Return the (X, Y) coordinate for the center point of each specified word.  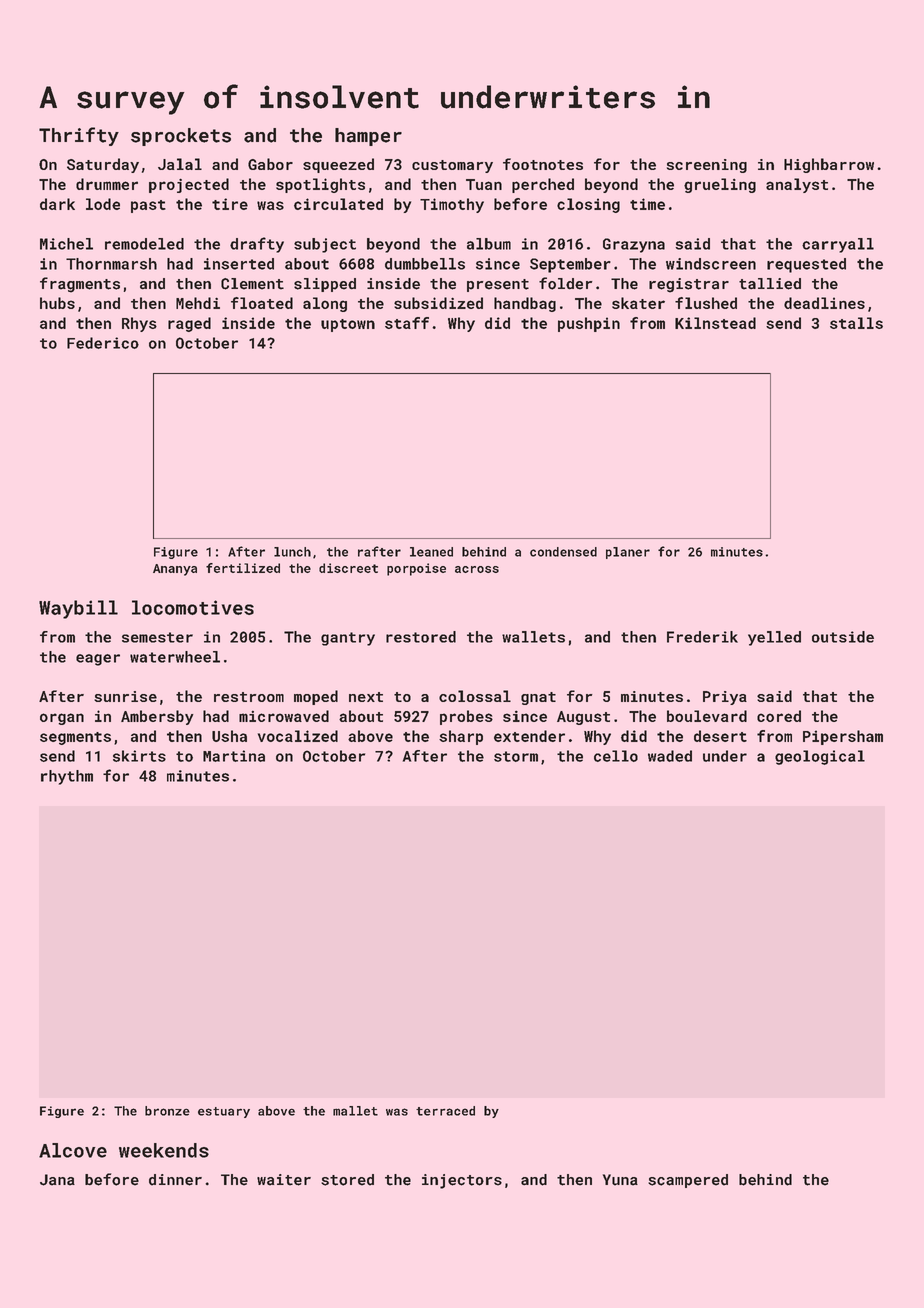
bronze (167, 1111)
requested (806, 265)
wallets (533, 637)
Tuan (484, 184)
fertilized (243, 568)
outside (843, 637)
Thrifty (79, 136)
